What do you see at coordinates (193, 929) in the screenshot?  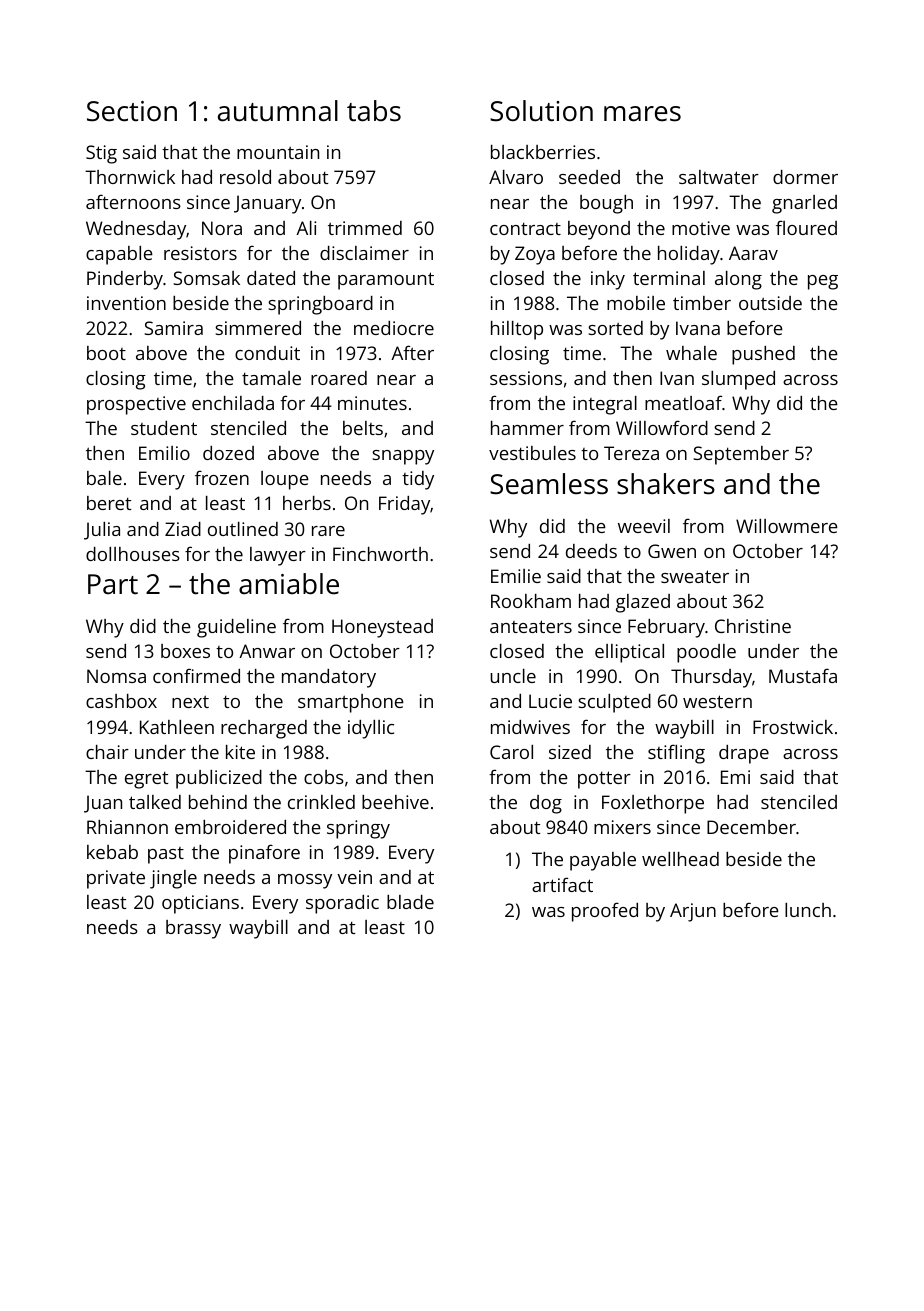 I see `brassy` at bounding box center [193, 929].
